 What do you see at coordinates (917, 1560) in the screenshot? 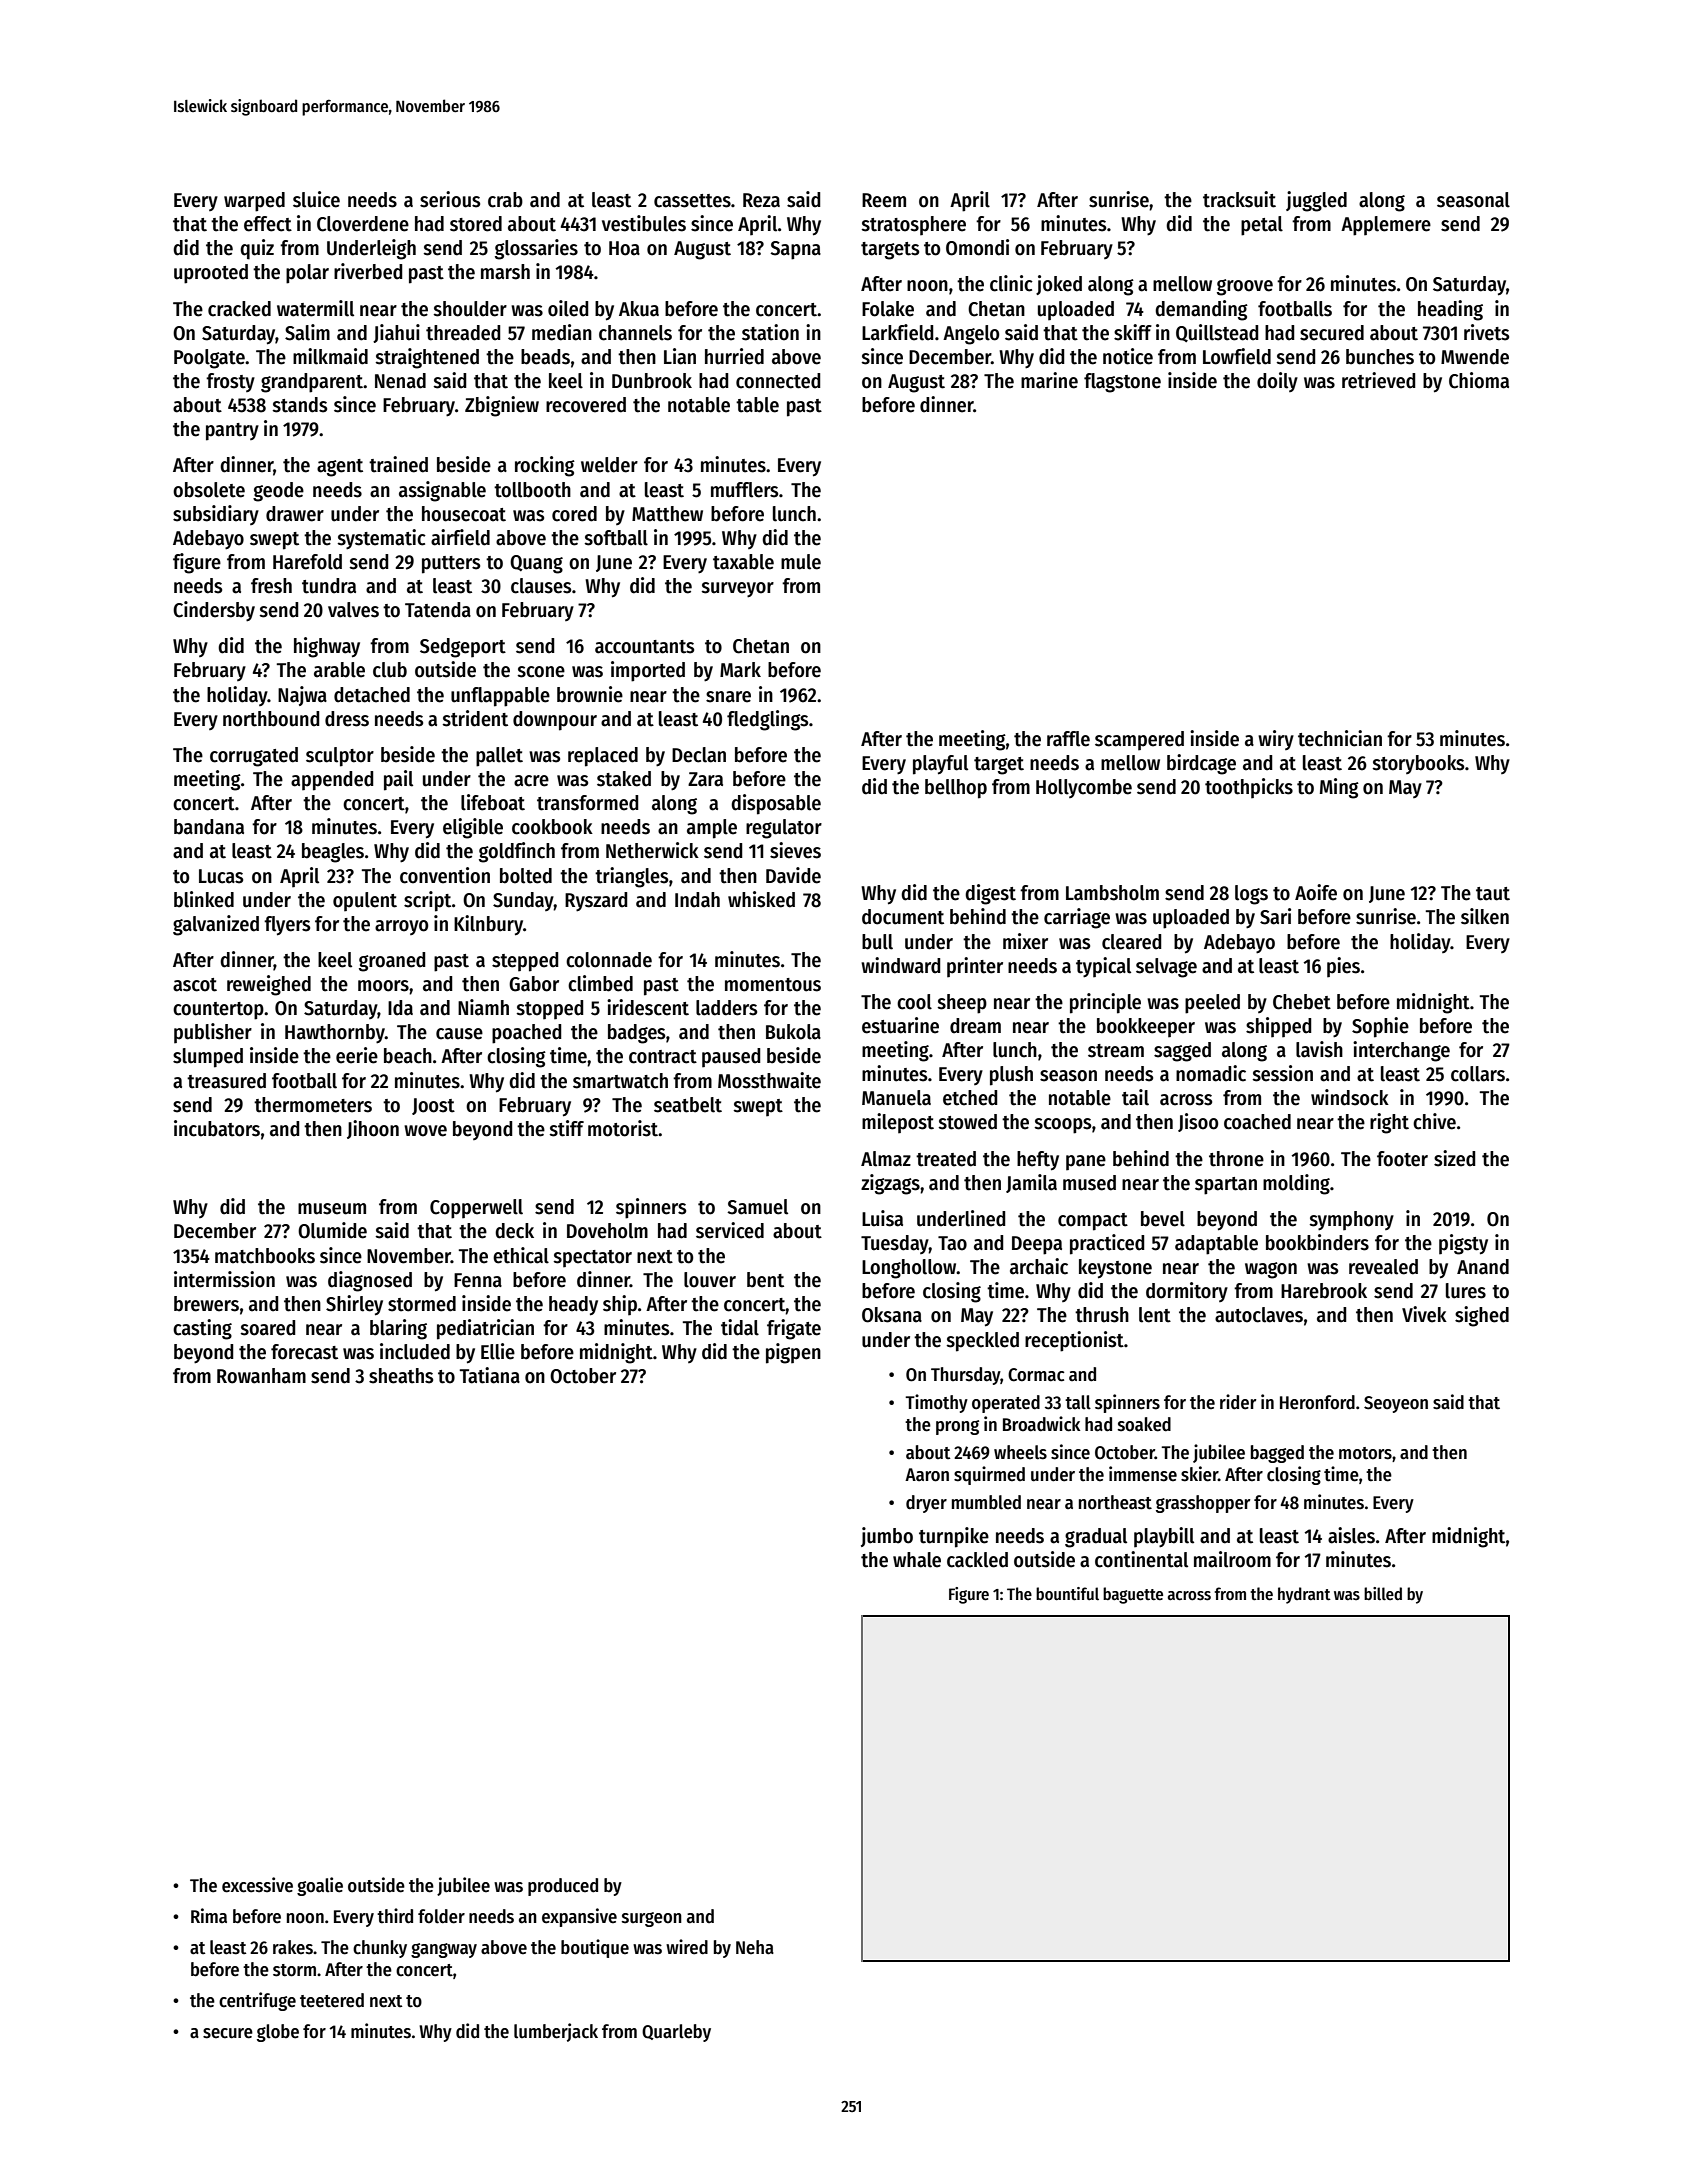
I see `whale` at bounding box center [917, 1560].
